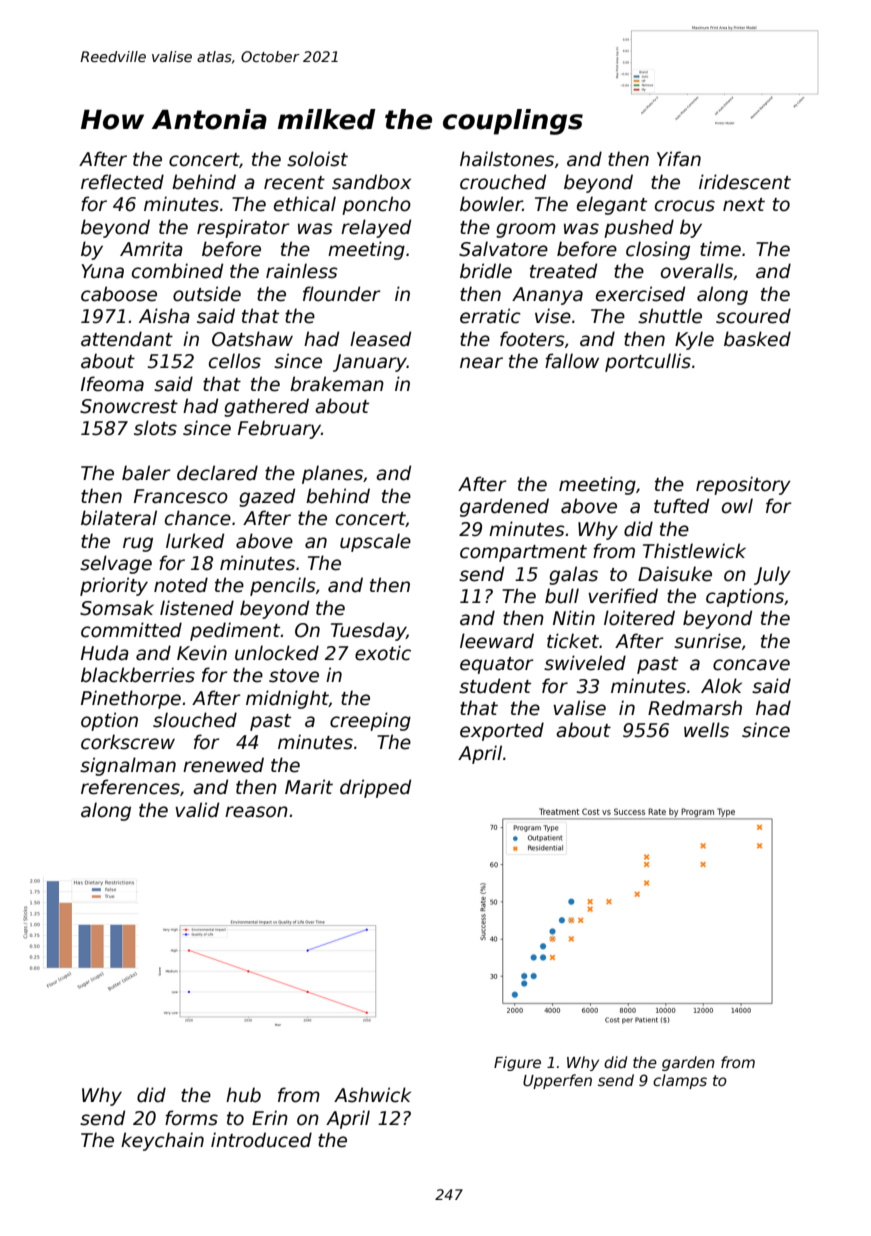 This document has height=1236, width=871. What do you see at coordinates (119, 518) in the document?
I see `bilateral` at bounding box center [119, 518].
